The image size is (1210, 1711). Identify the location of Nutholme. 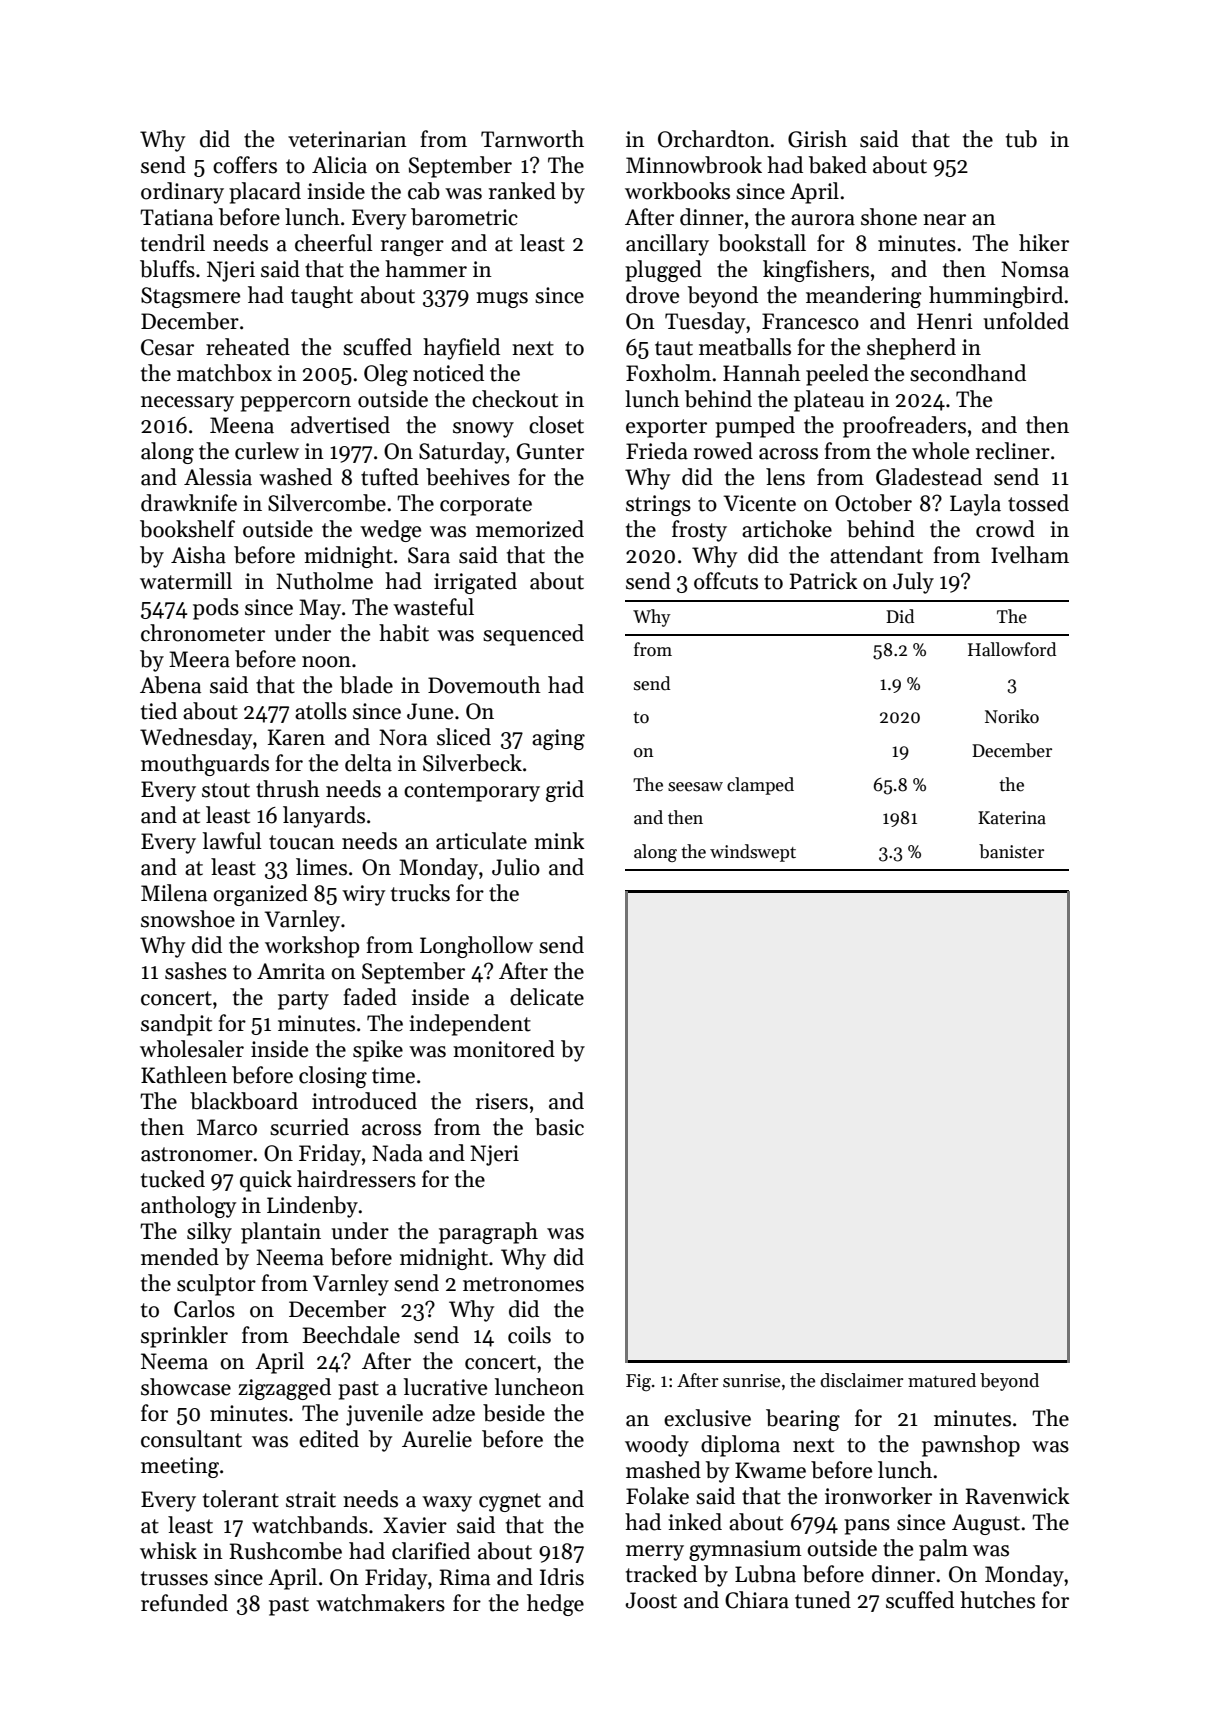
(324, 581).
